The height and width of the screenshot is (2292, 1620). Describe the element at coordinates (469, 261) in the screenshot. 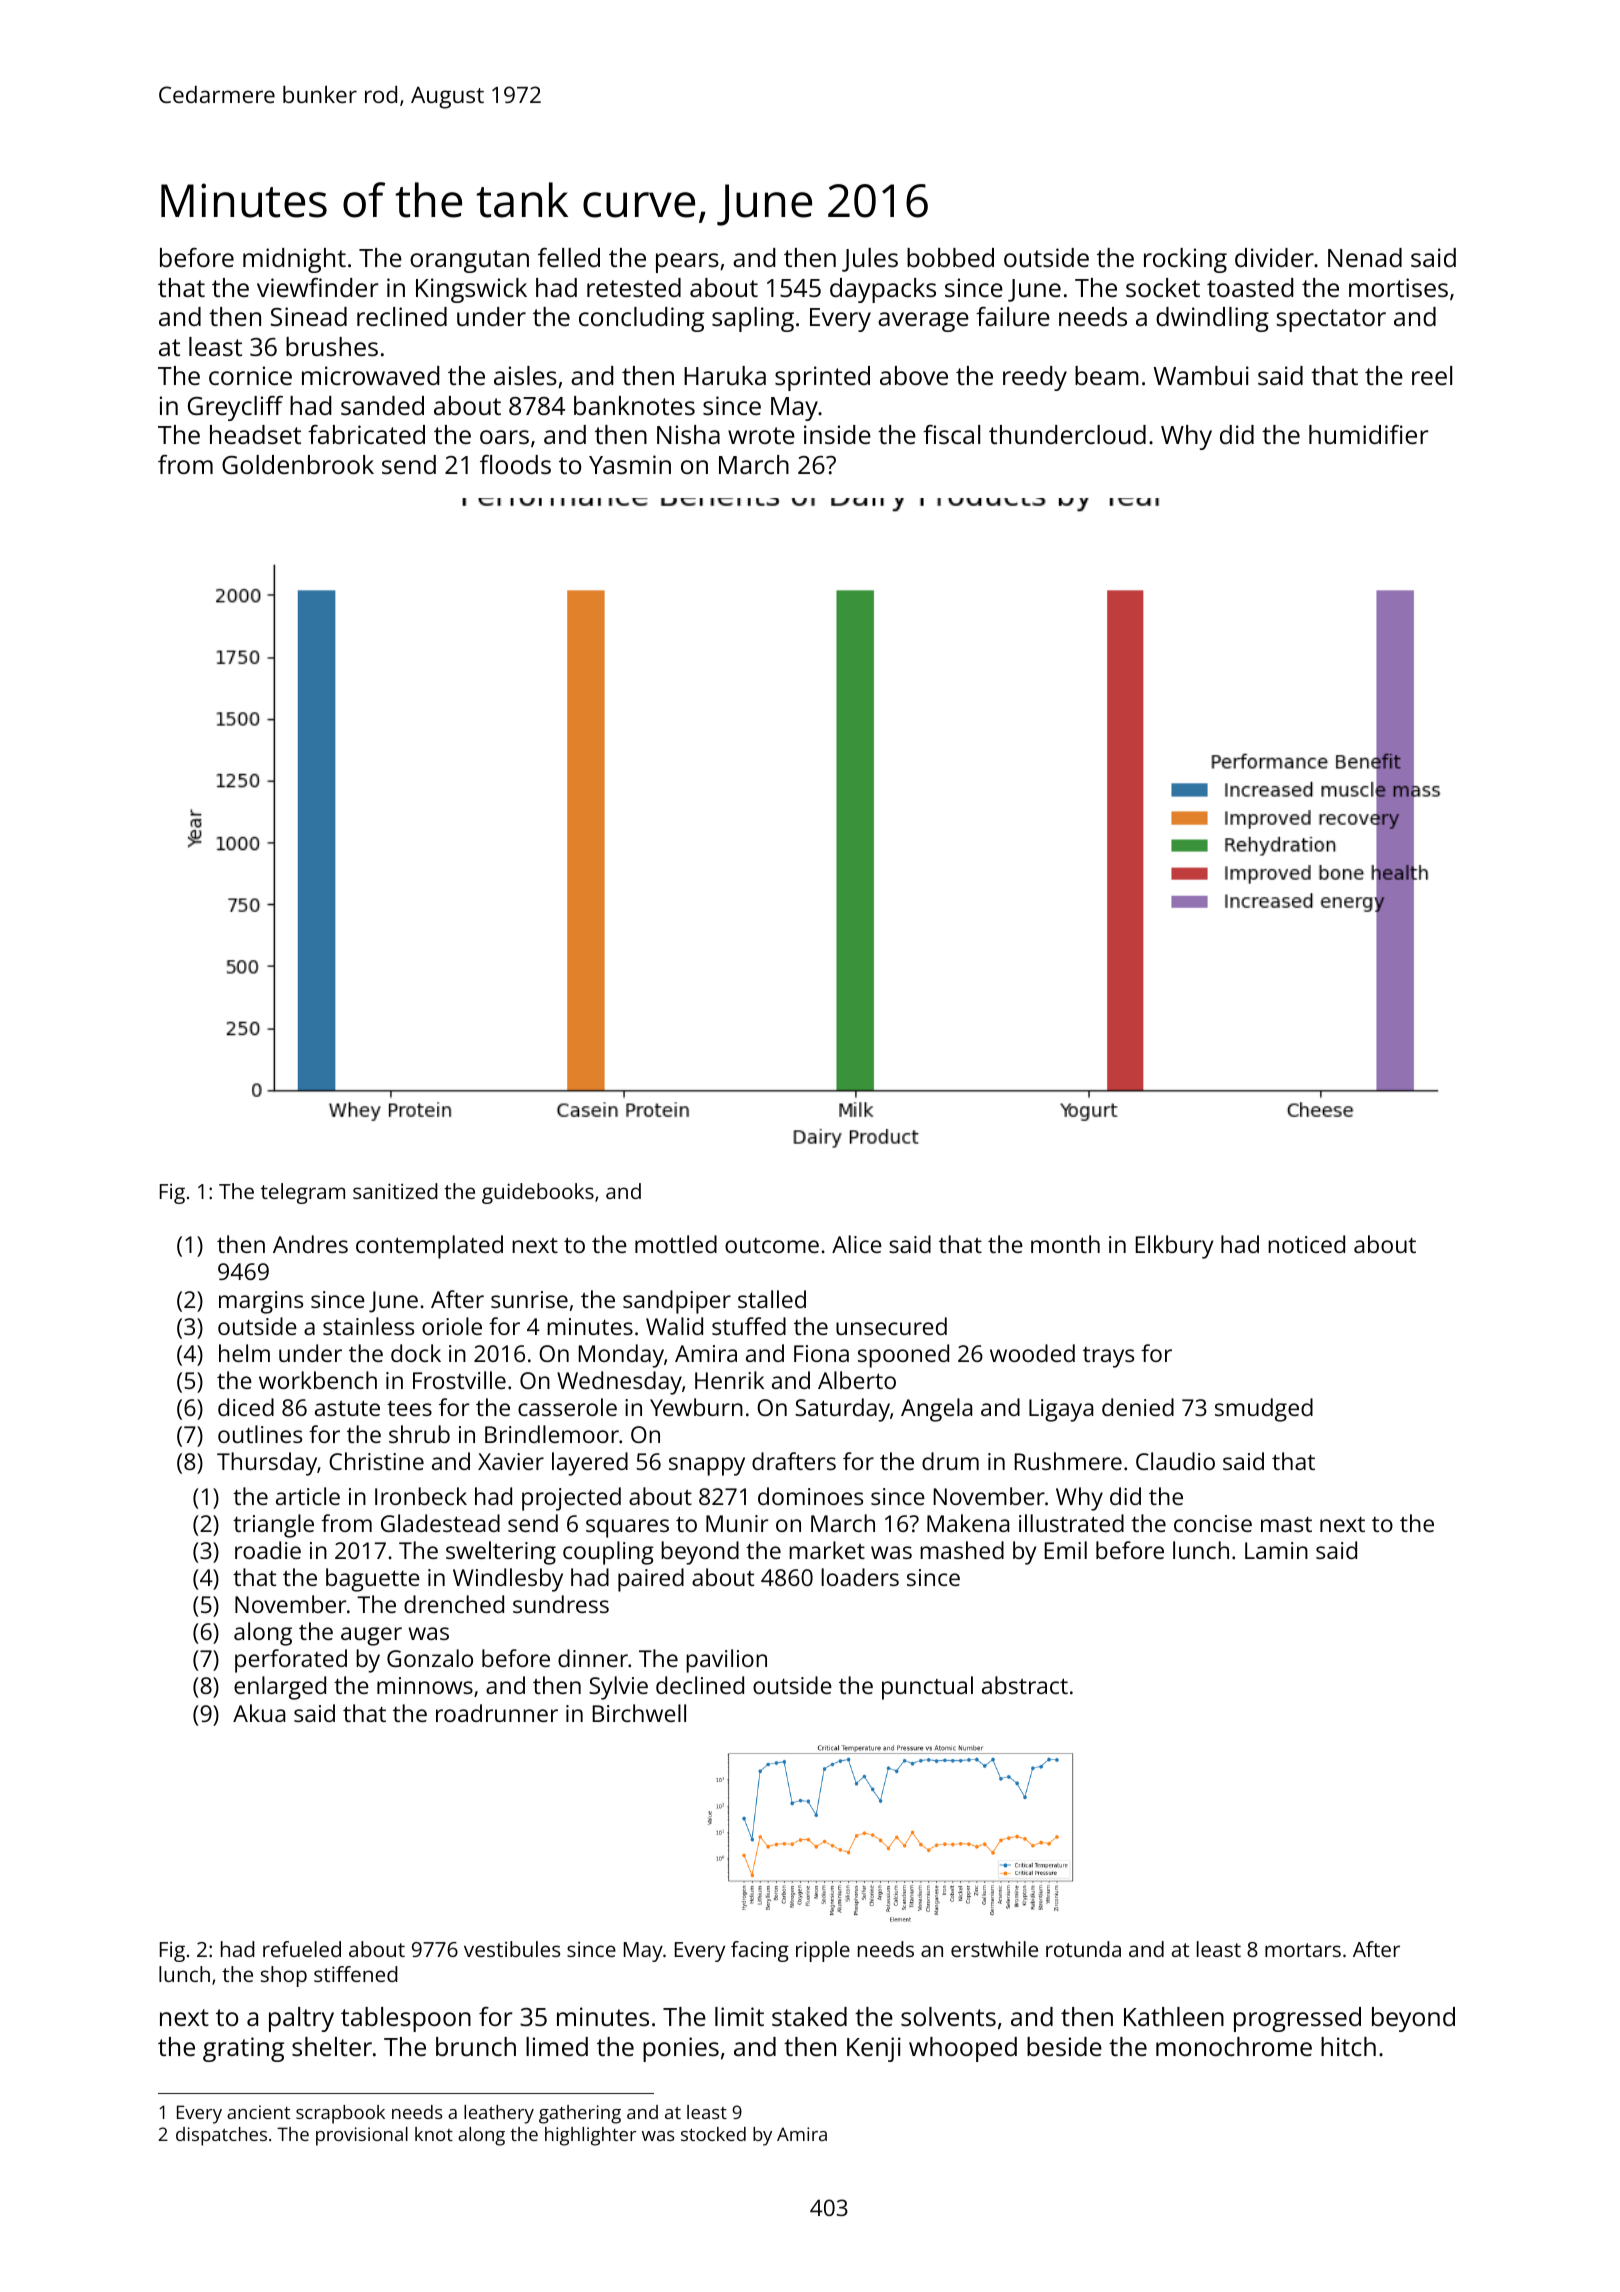

I see `orangutan` at that location.
